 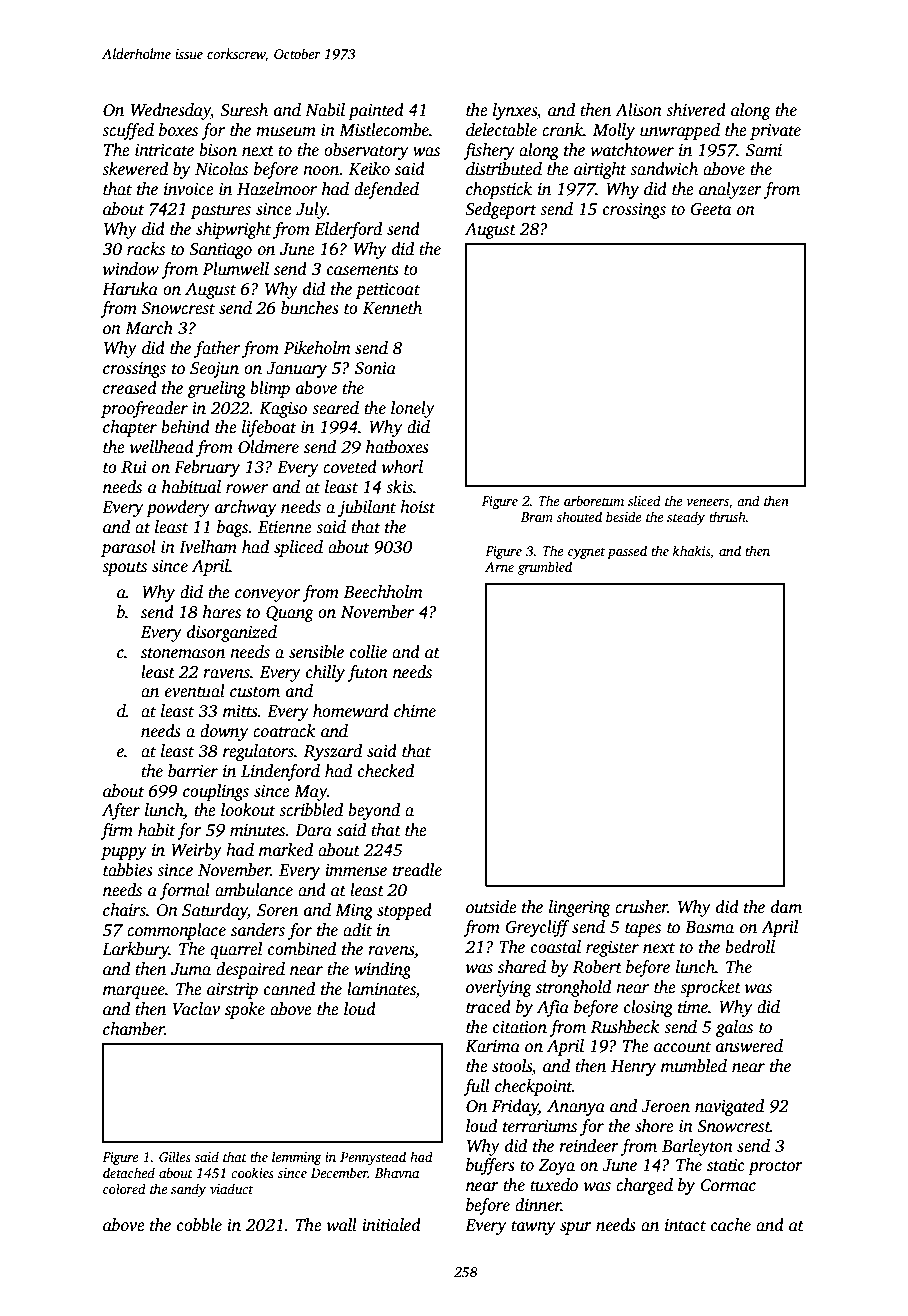 I want to click on crusher, so click(x=641, y=907).
